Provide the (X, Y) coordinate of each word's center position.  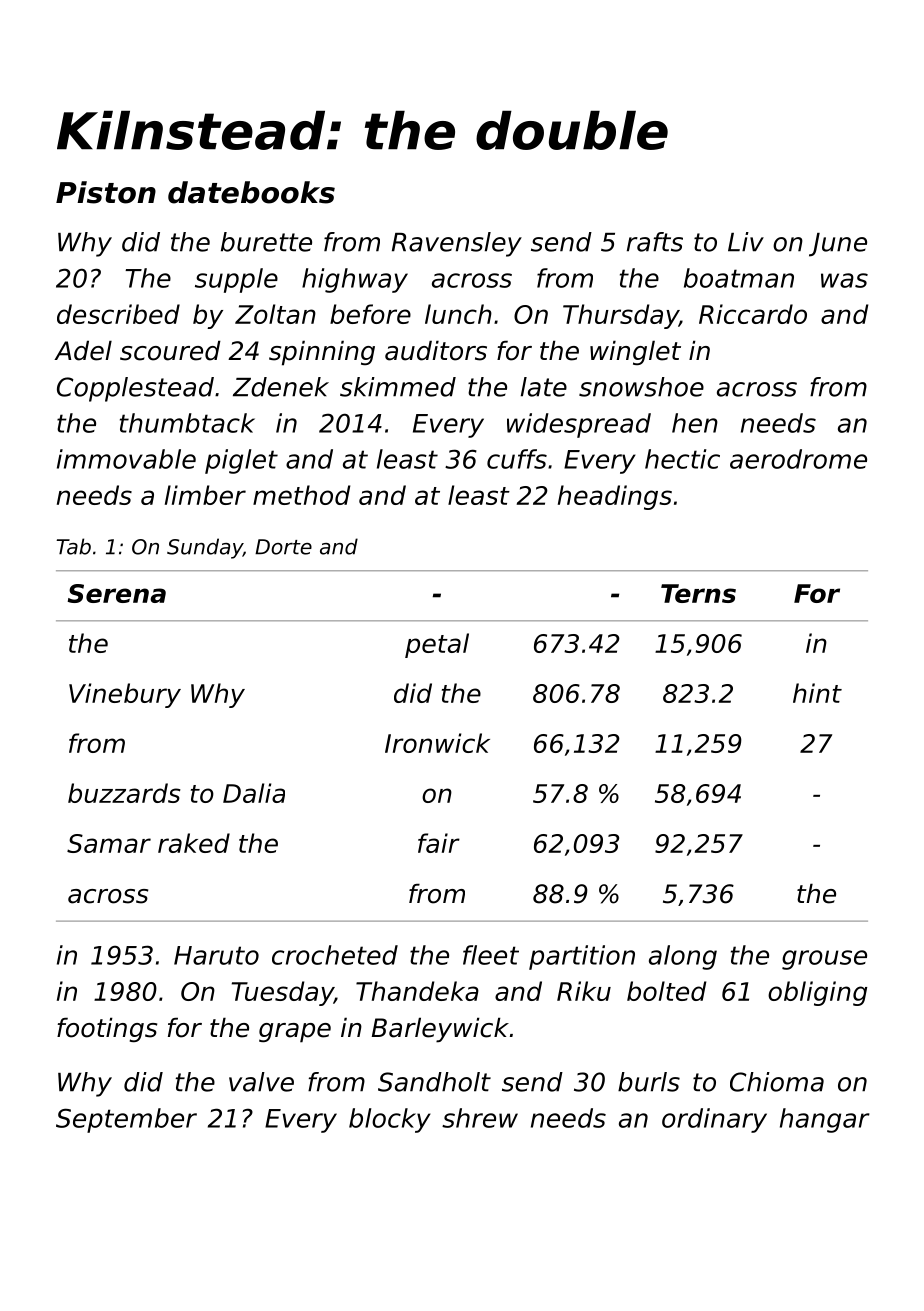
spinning (322, 353)
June (838, 245)
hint (817, 693)
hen (695, 423)
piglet (241, 461)
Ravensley (457, 244)
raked (194, 843)
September (126, 1120)
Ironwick (437, 743)
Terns (698, 593)
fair (439, 843)
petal (437, 645)
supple (236, 280)
